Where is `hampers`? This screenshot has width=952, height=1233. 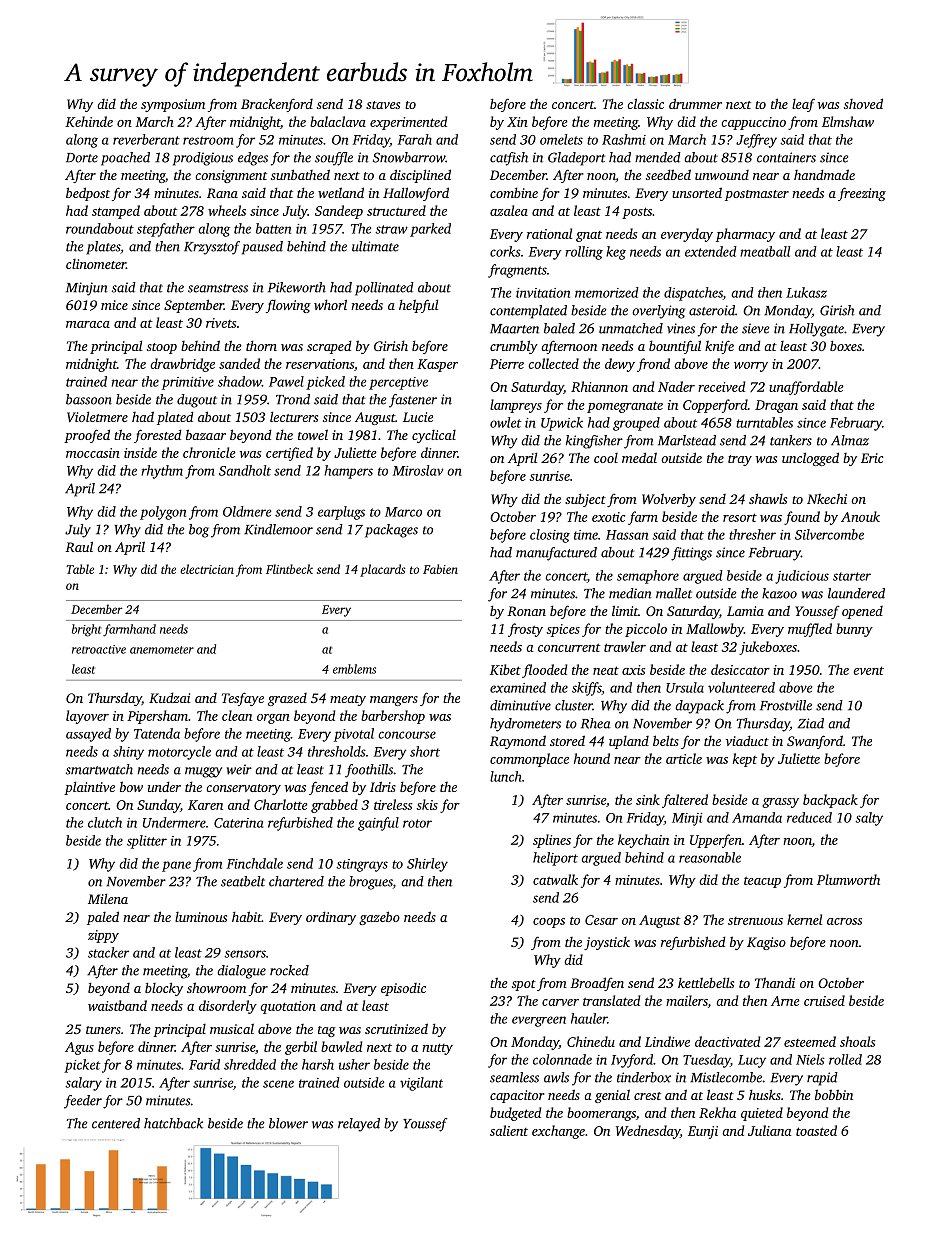 hampers is located at coordinates (348, 472).
